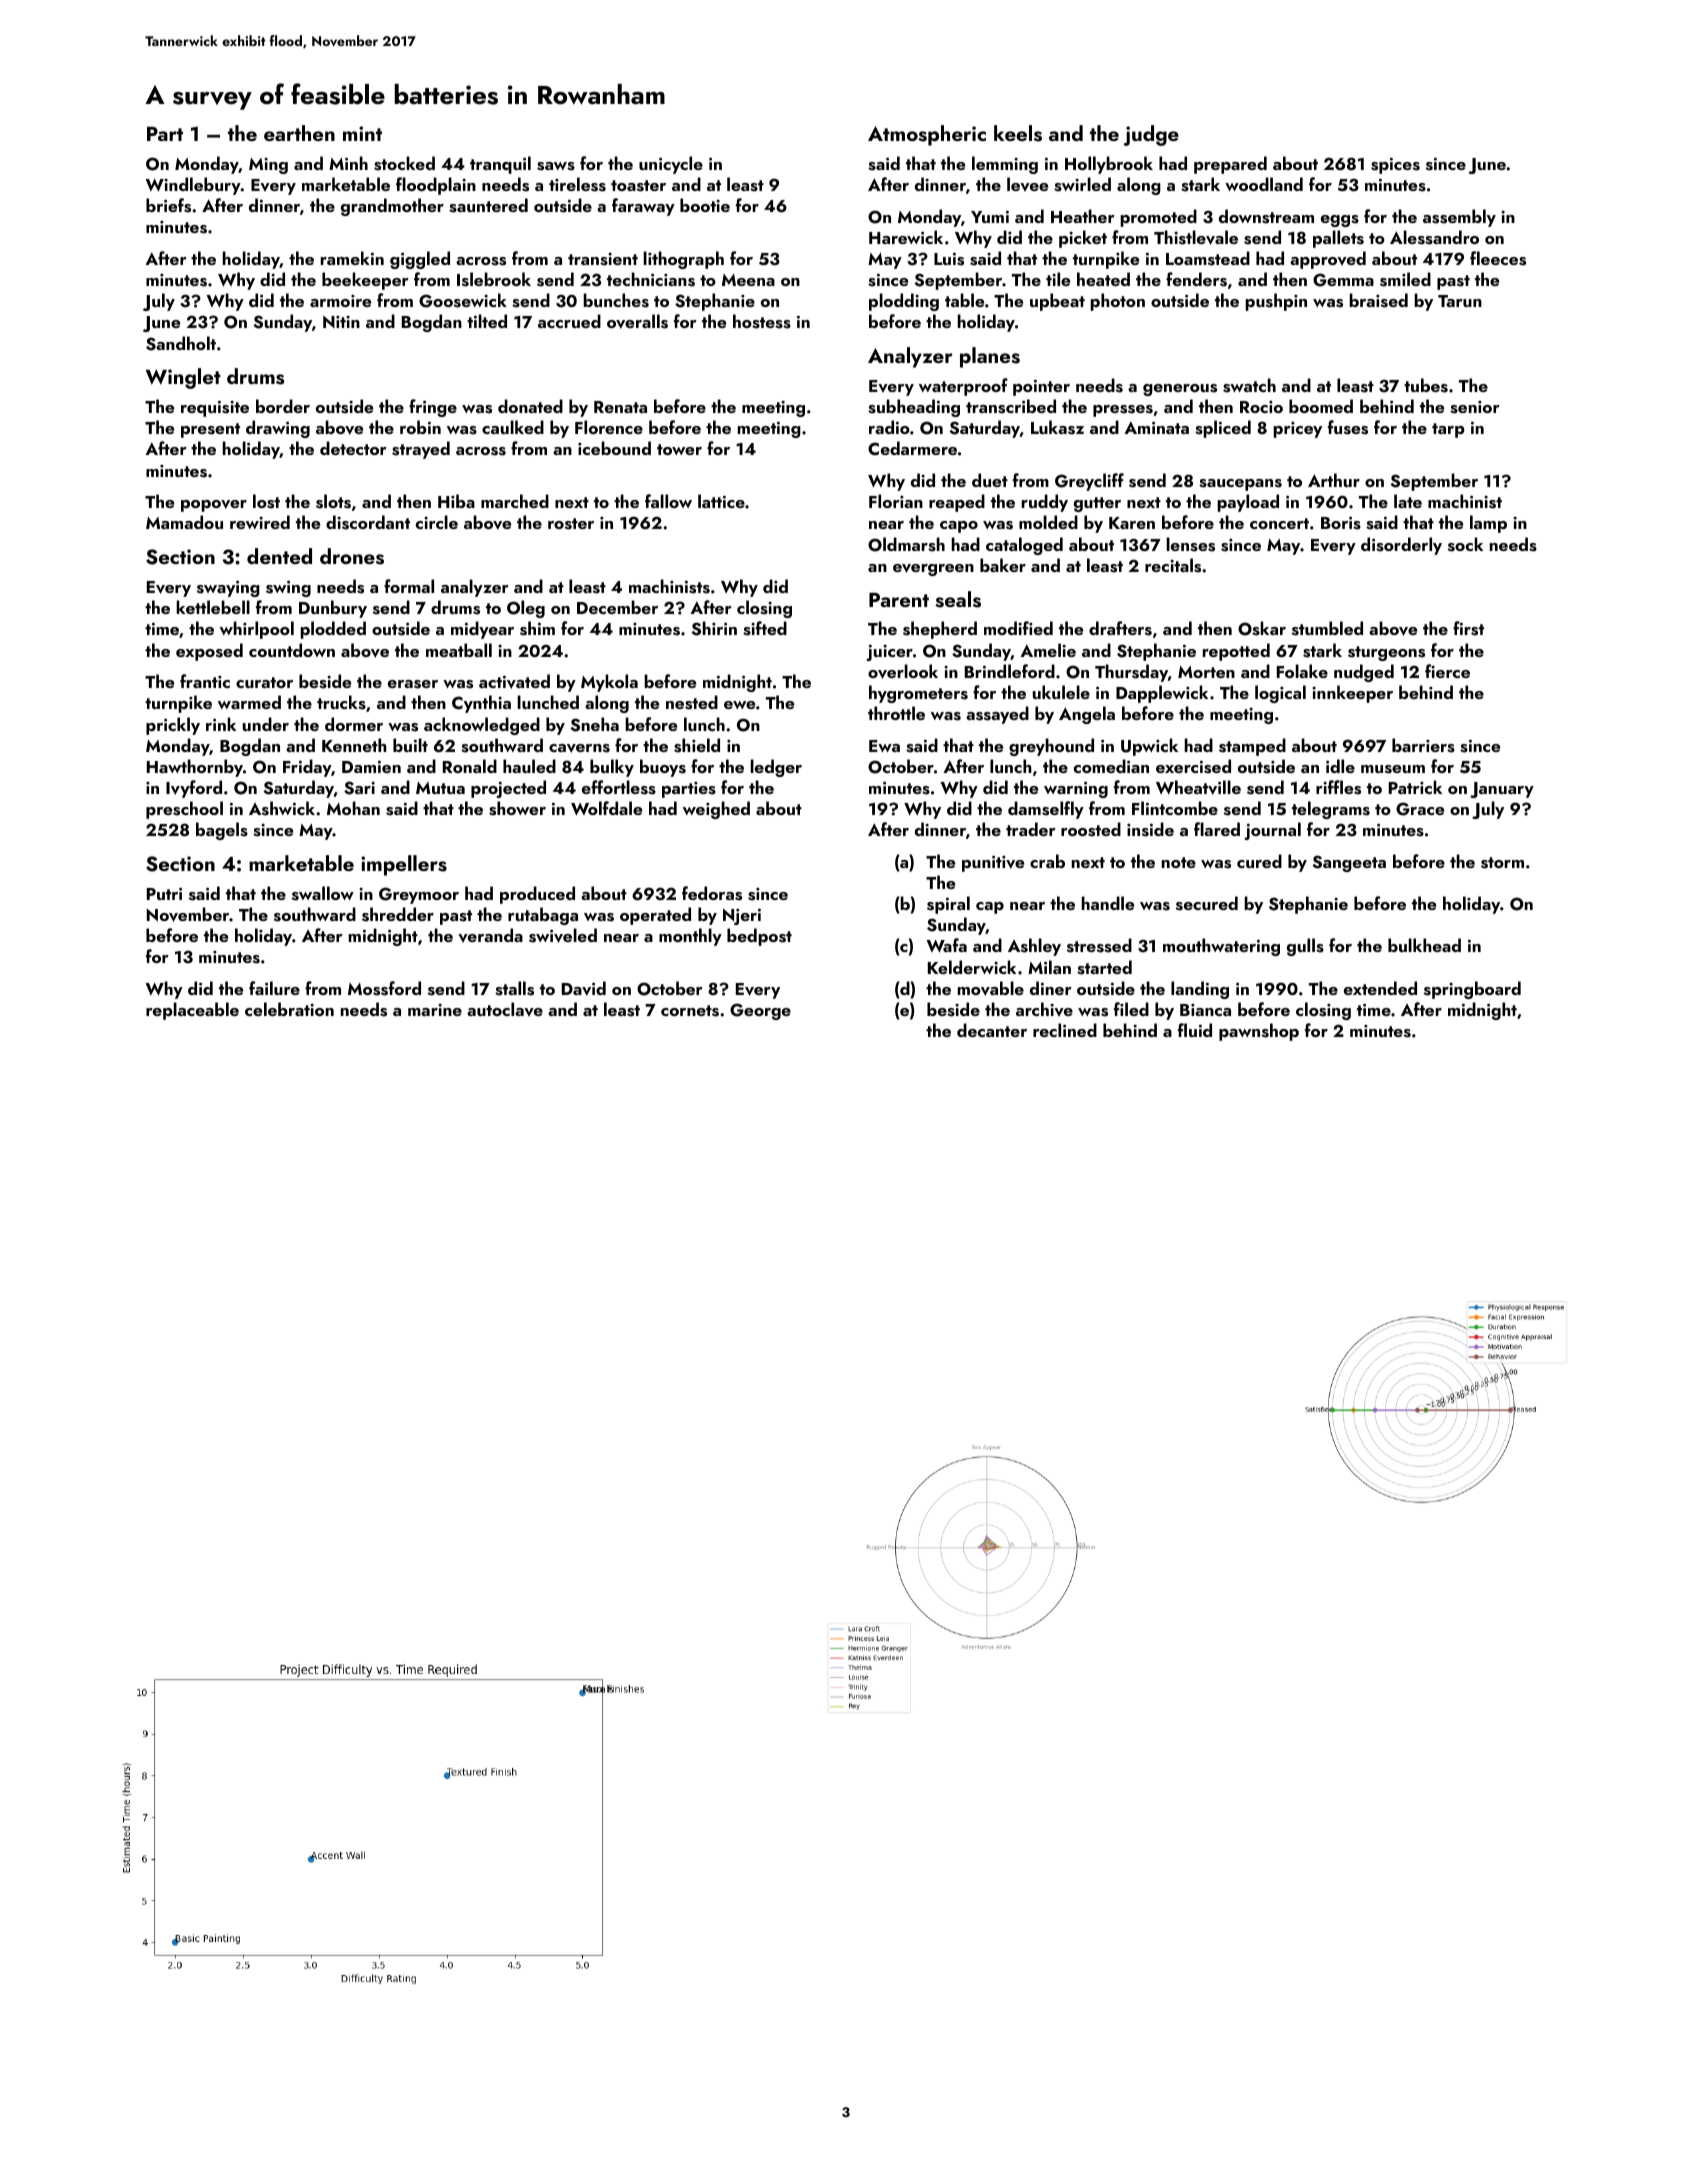 This screenshot has width=1683, height=2178. What do you see at coordinates (671, 165) in the screenshot?
I see `unicycle` at bounding box center [671, 165].
